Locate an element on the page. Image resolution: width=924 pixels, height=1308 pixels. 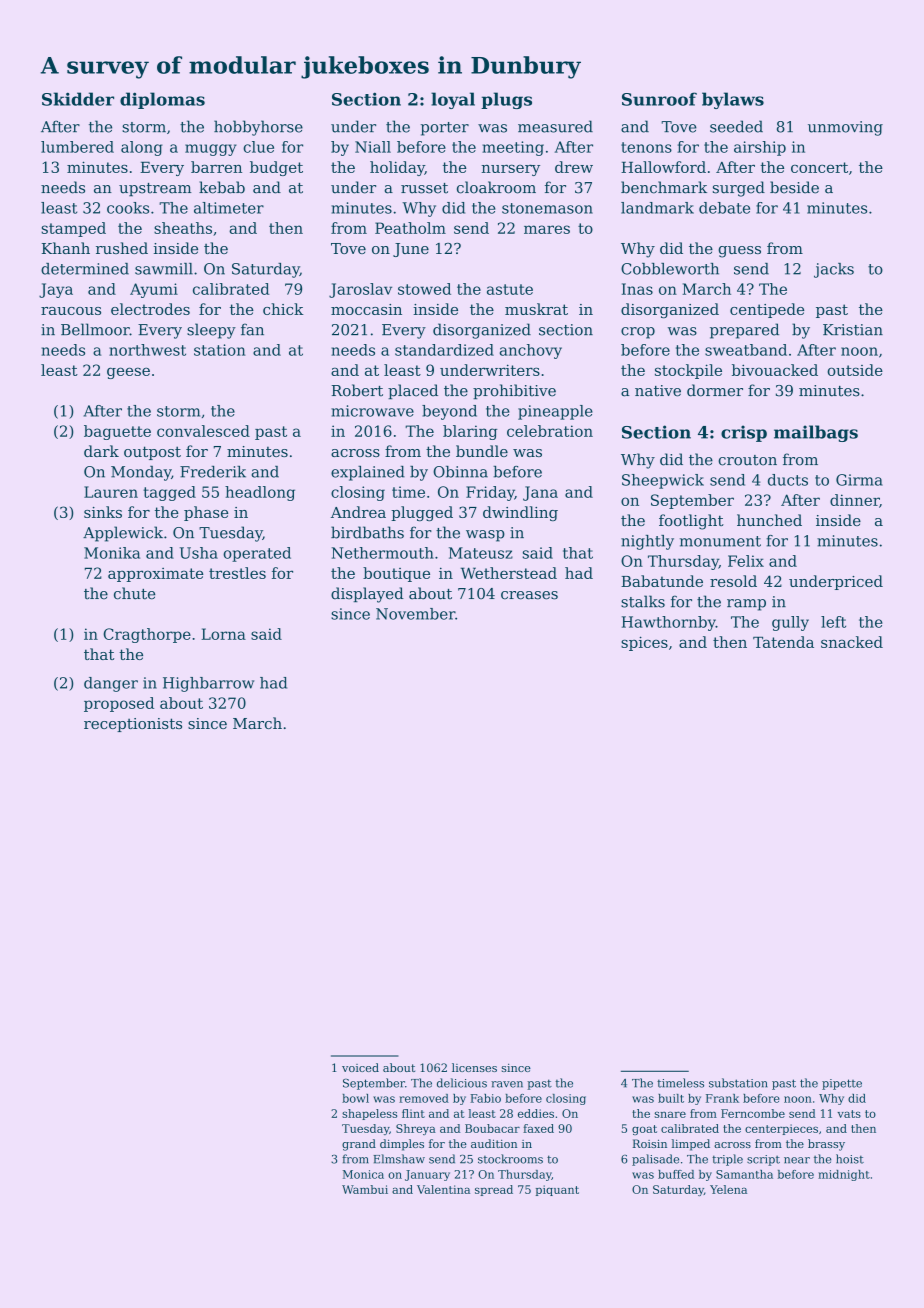
porter is located at coordinates (445, 129).
